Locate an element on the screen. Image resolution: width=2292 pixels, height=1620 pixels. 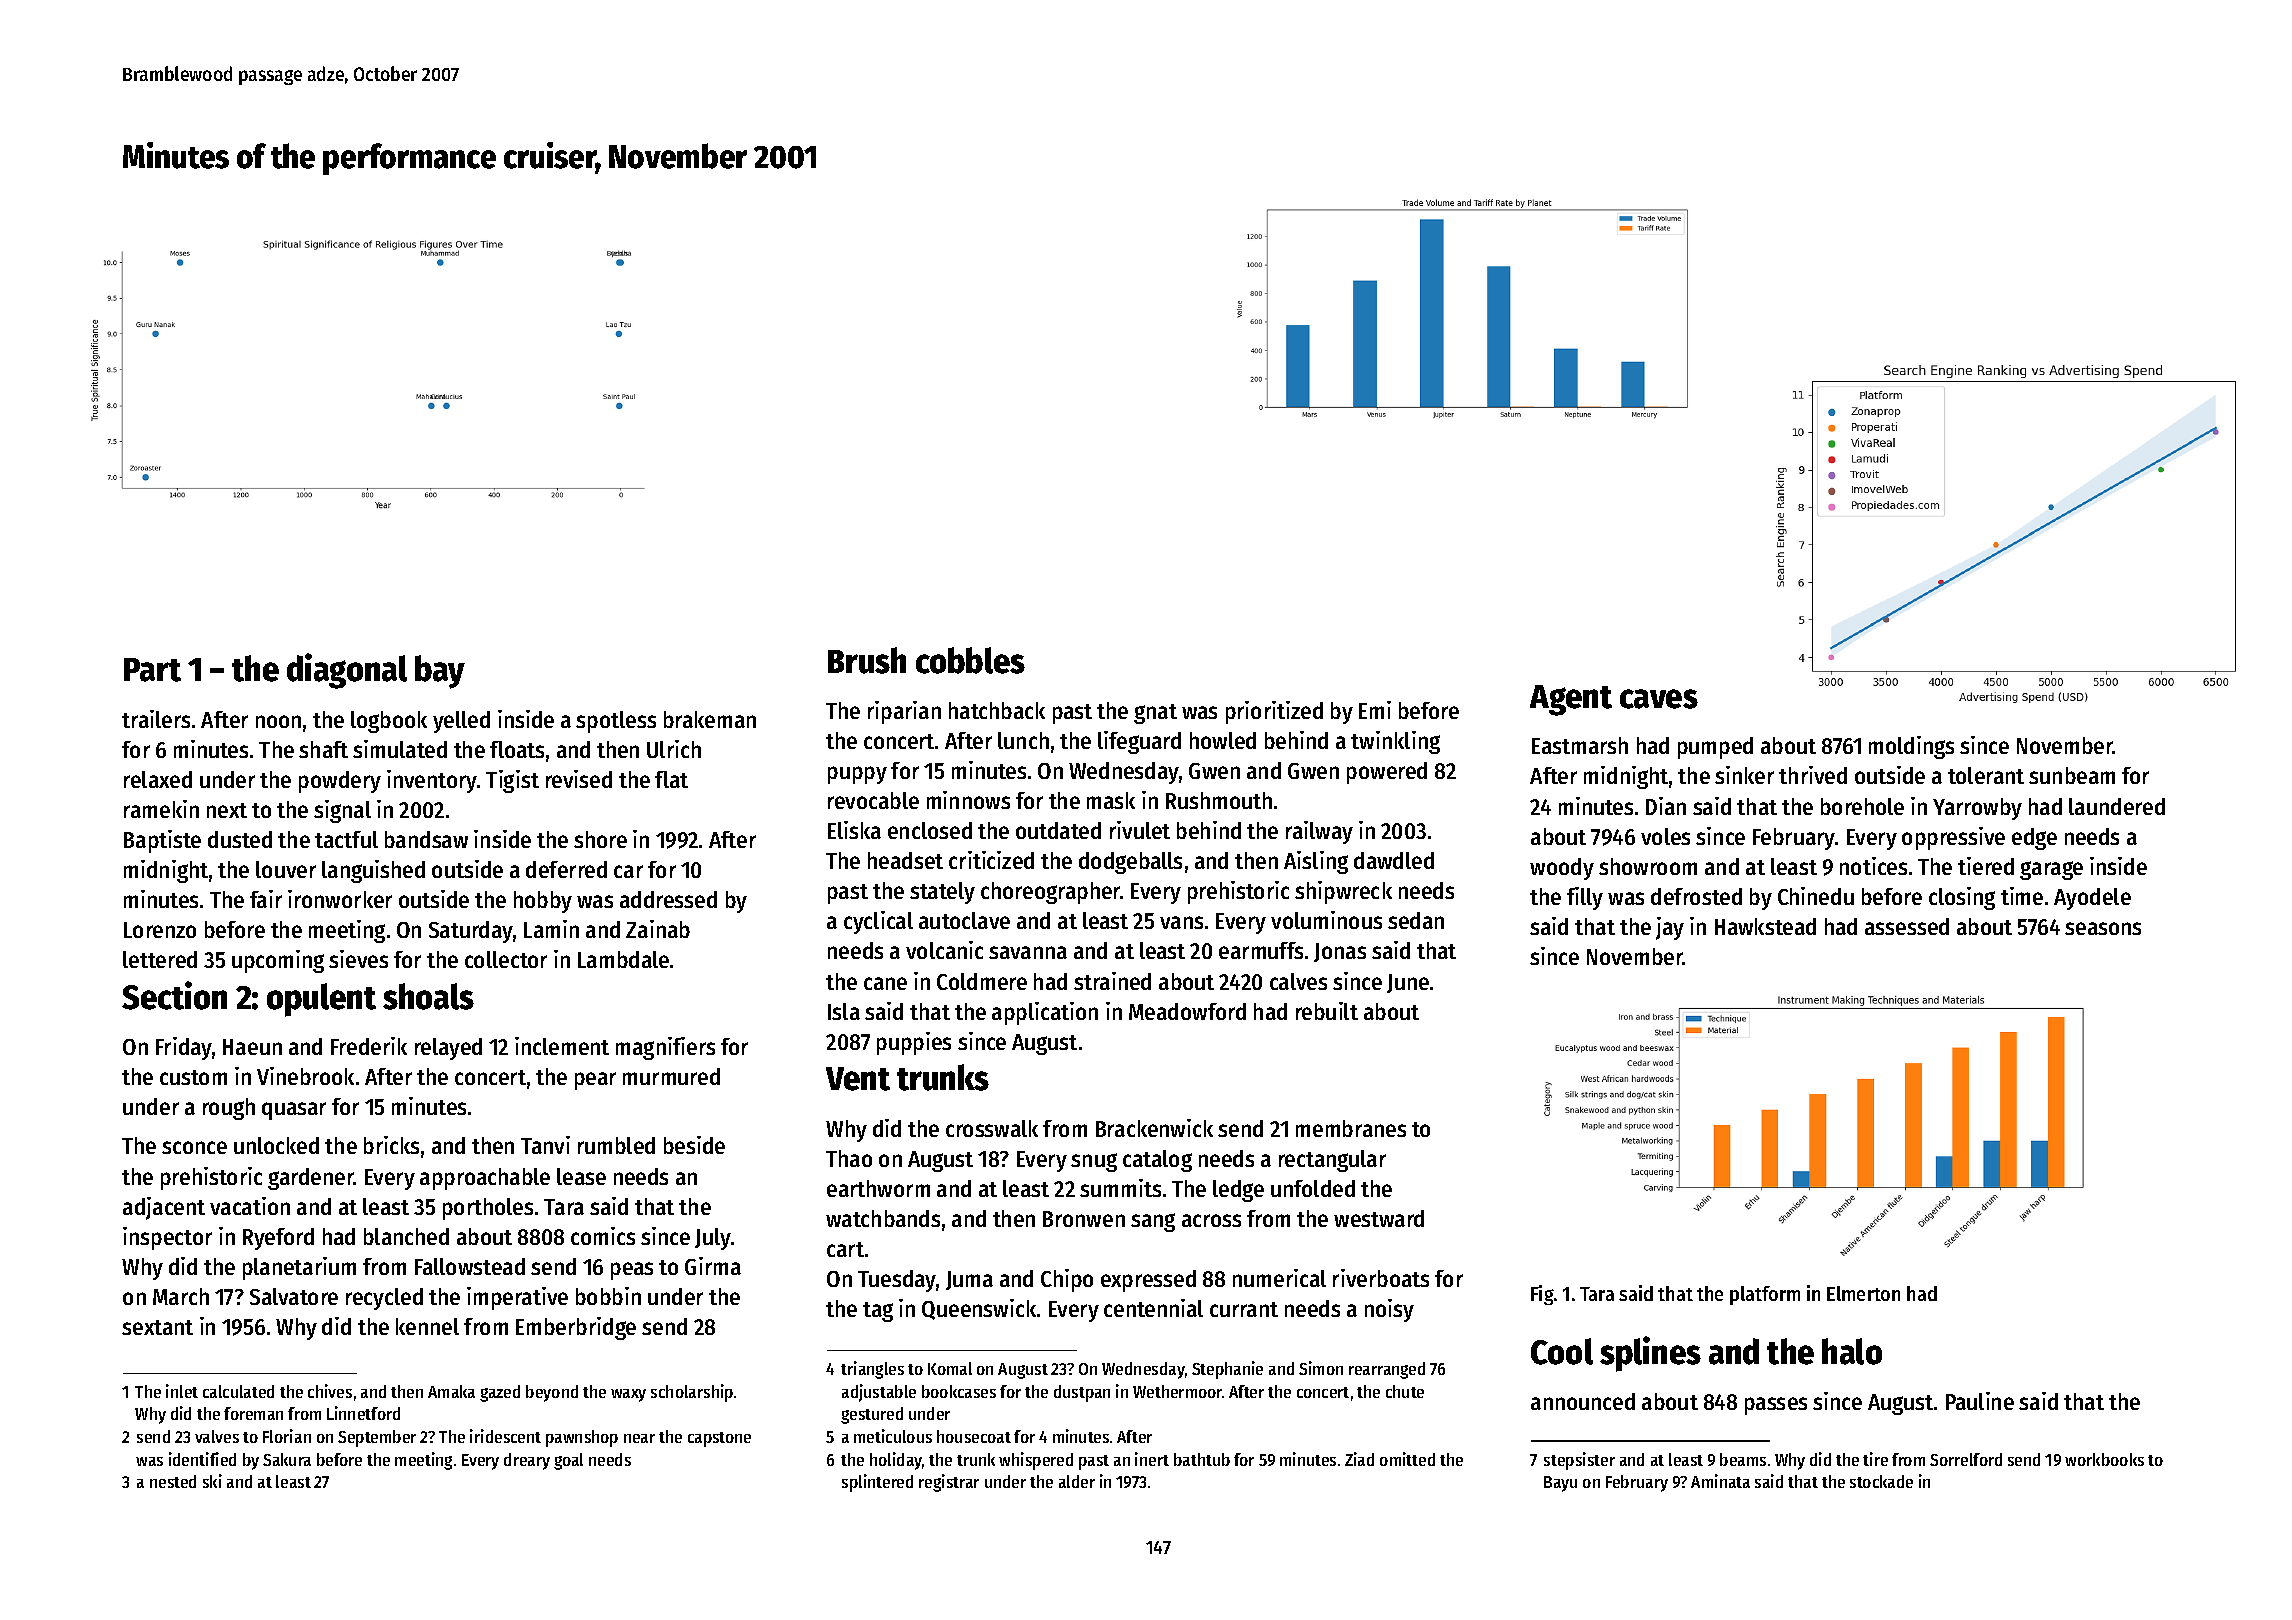
riverboats is located at coordinates (1381, 1278).
